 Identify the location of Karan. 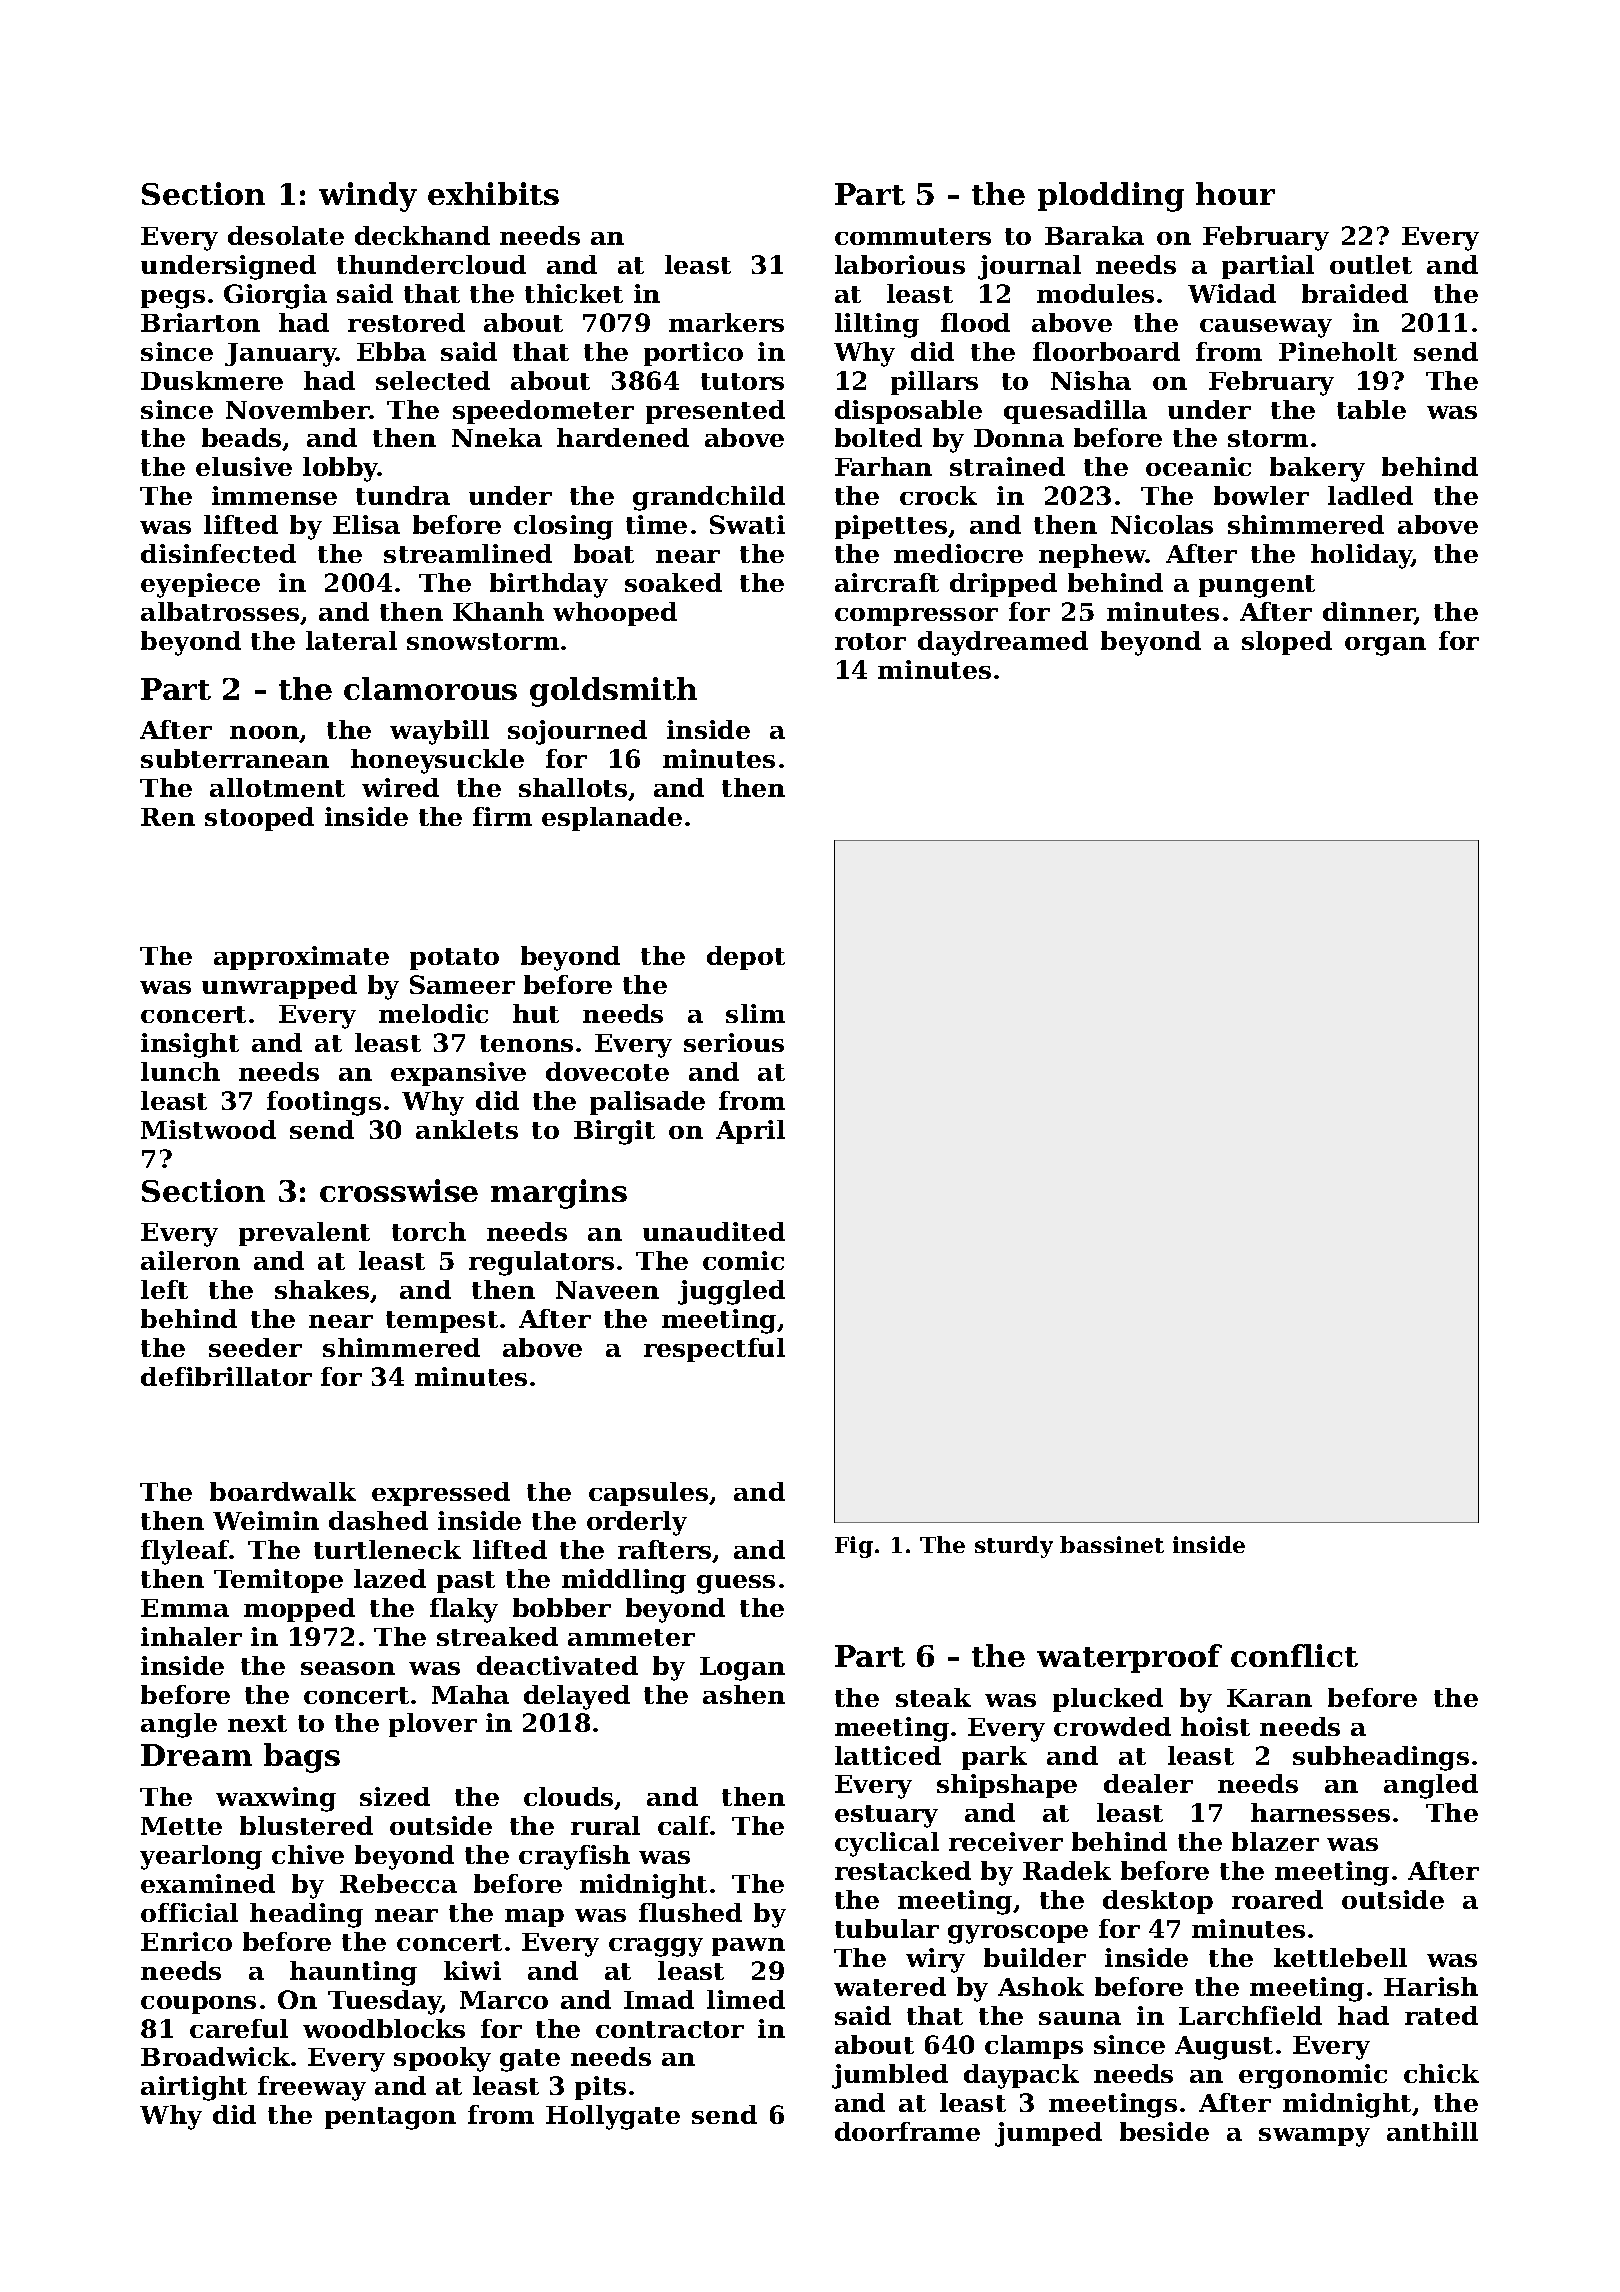
(1269, 1698).
